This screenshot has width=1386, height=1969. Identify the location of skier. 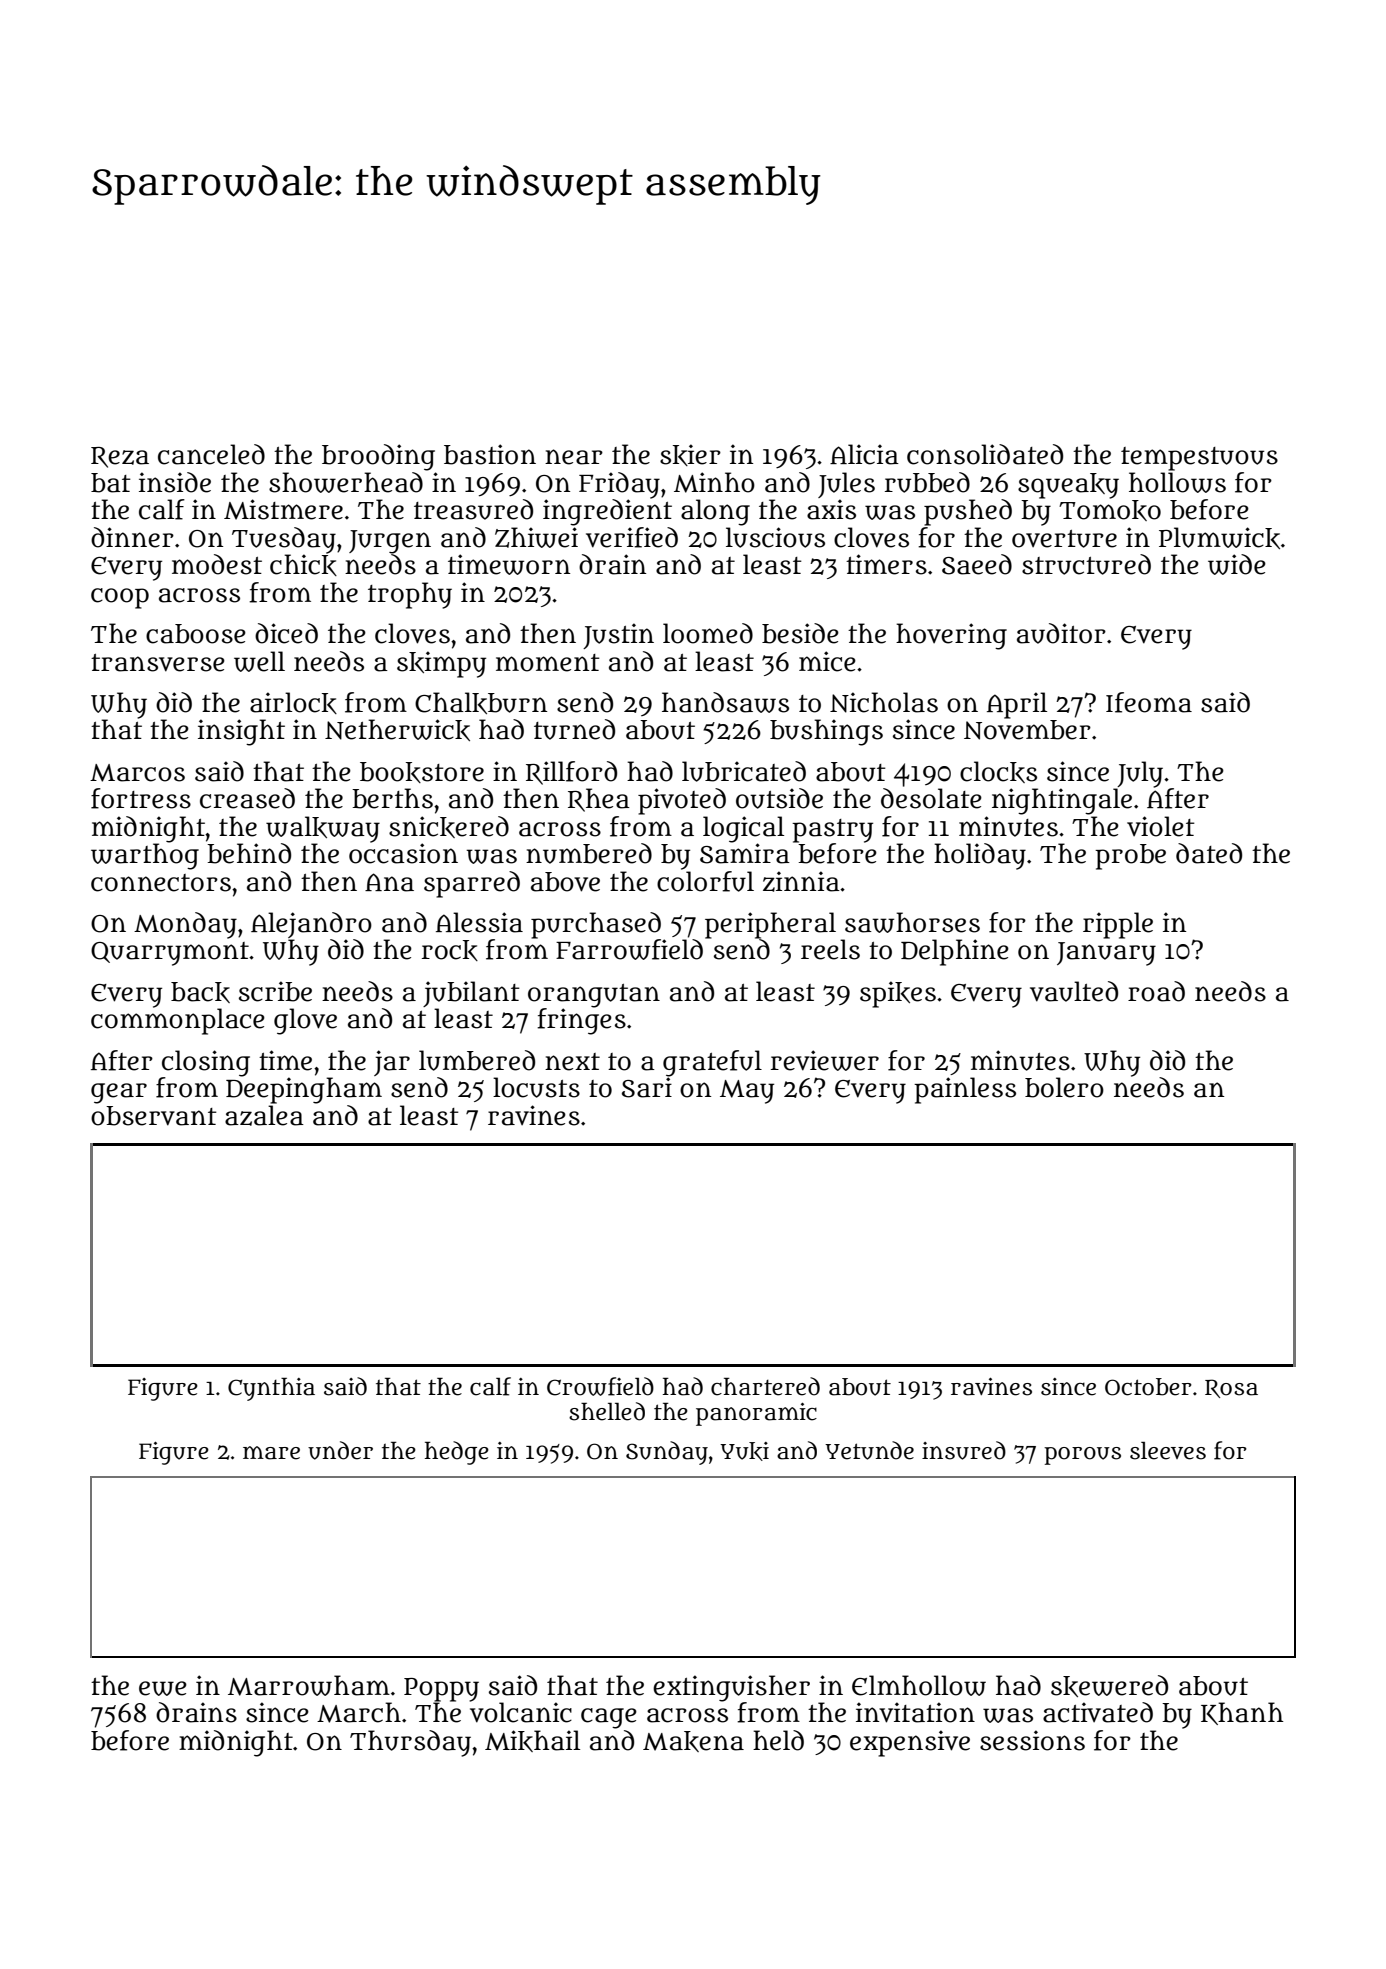
(690, 455).
